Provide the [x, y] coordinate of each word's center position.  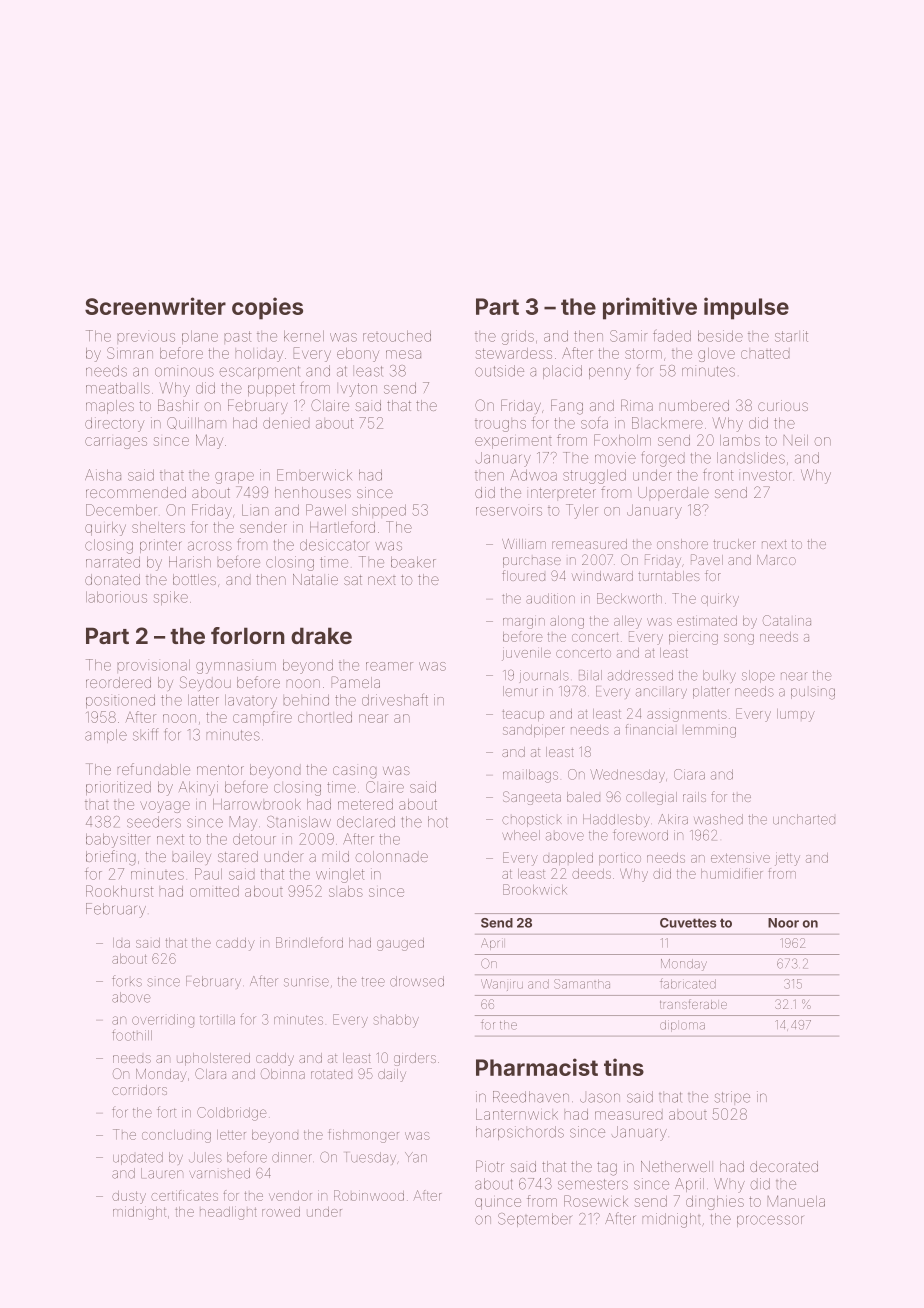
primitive [650, 308]
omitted [214, 891]
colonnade [391, 856]
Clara [210, 1073]
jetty [787, 859]
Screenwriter [155, 306]
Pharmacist [537, 1067]
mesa [403, 354]
